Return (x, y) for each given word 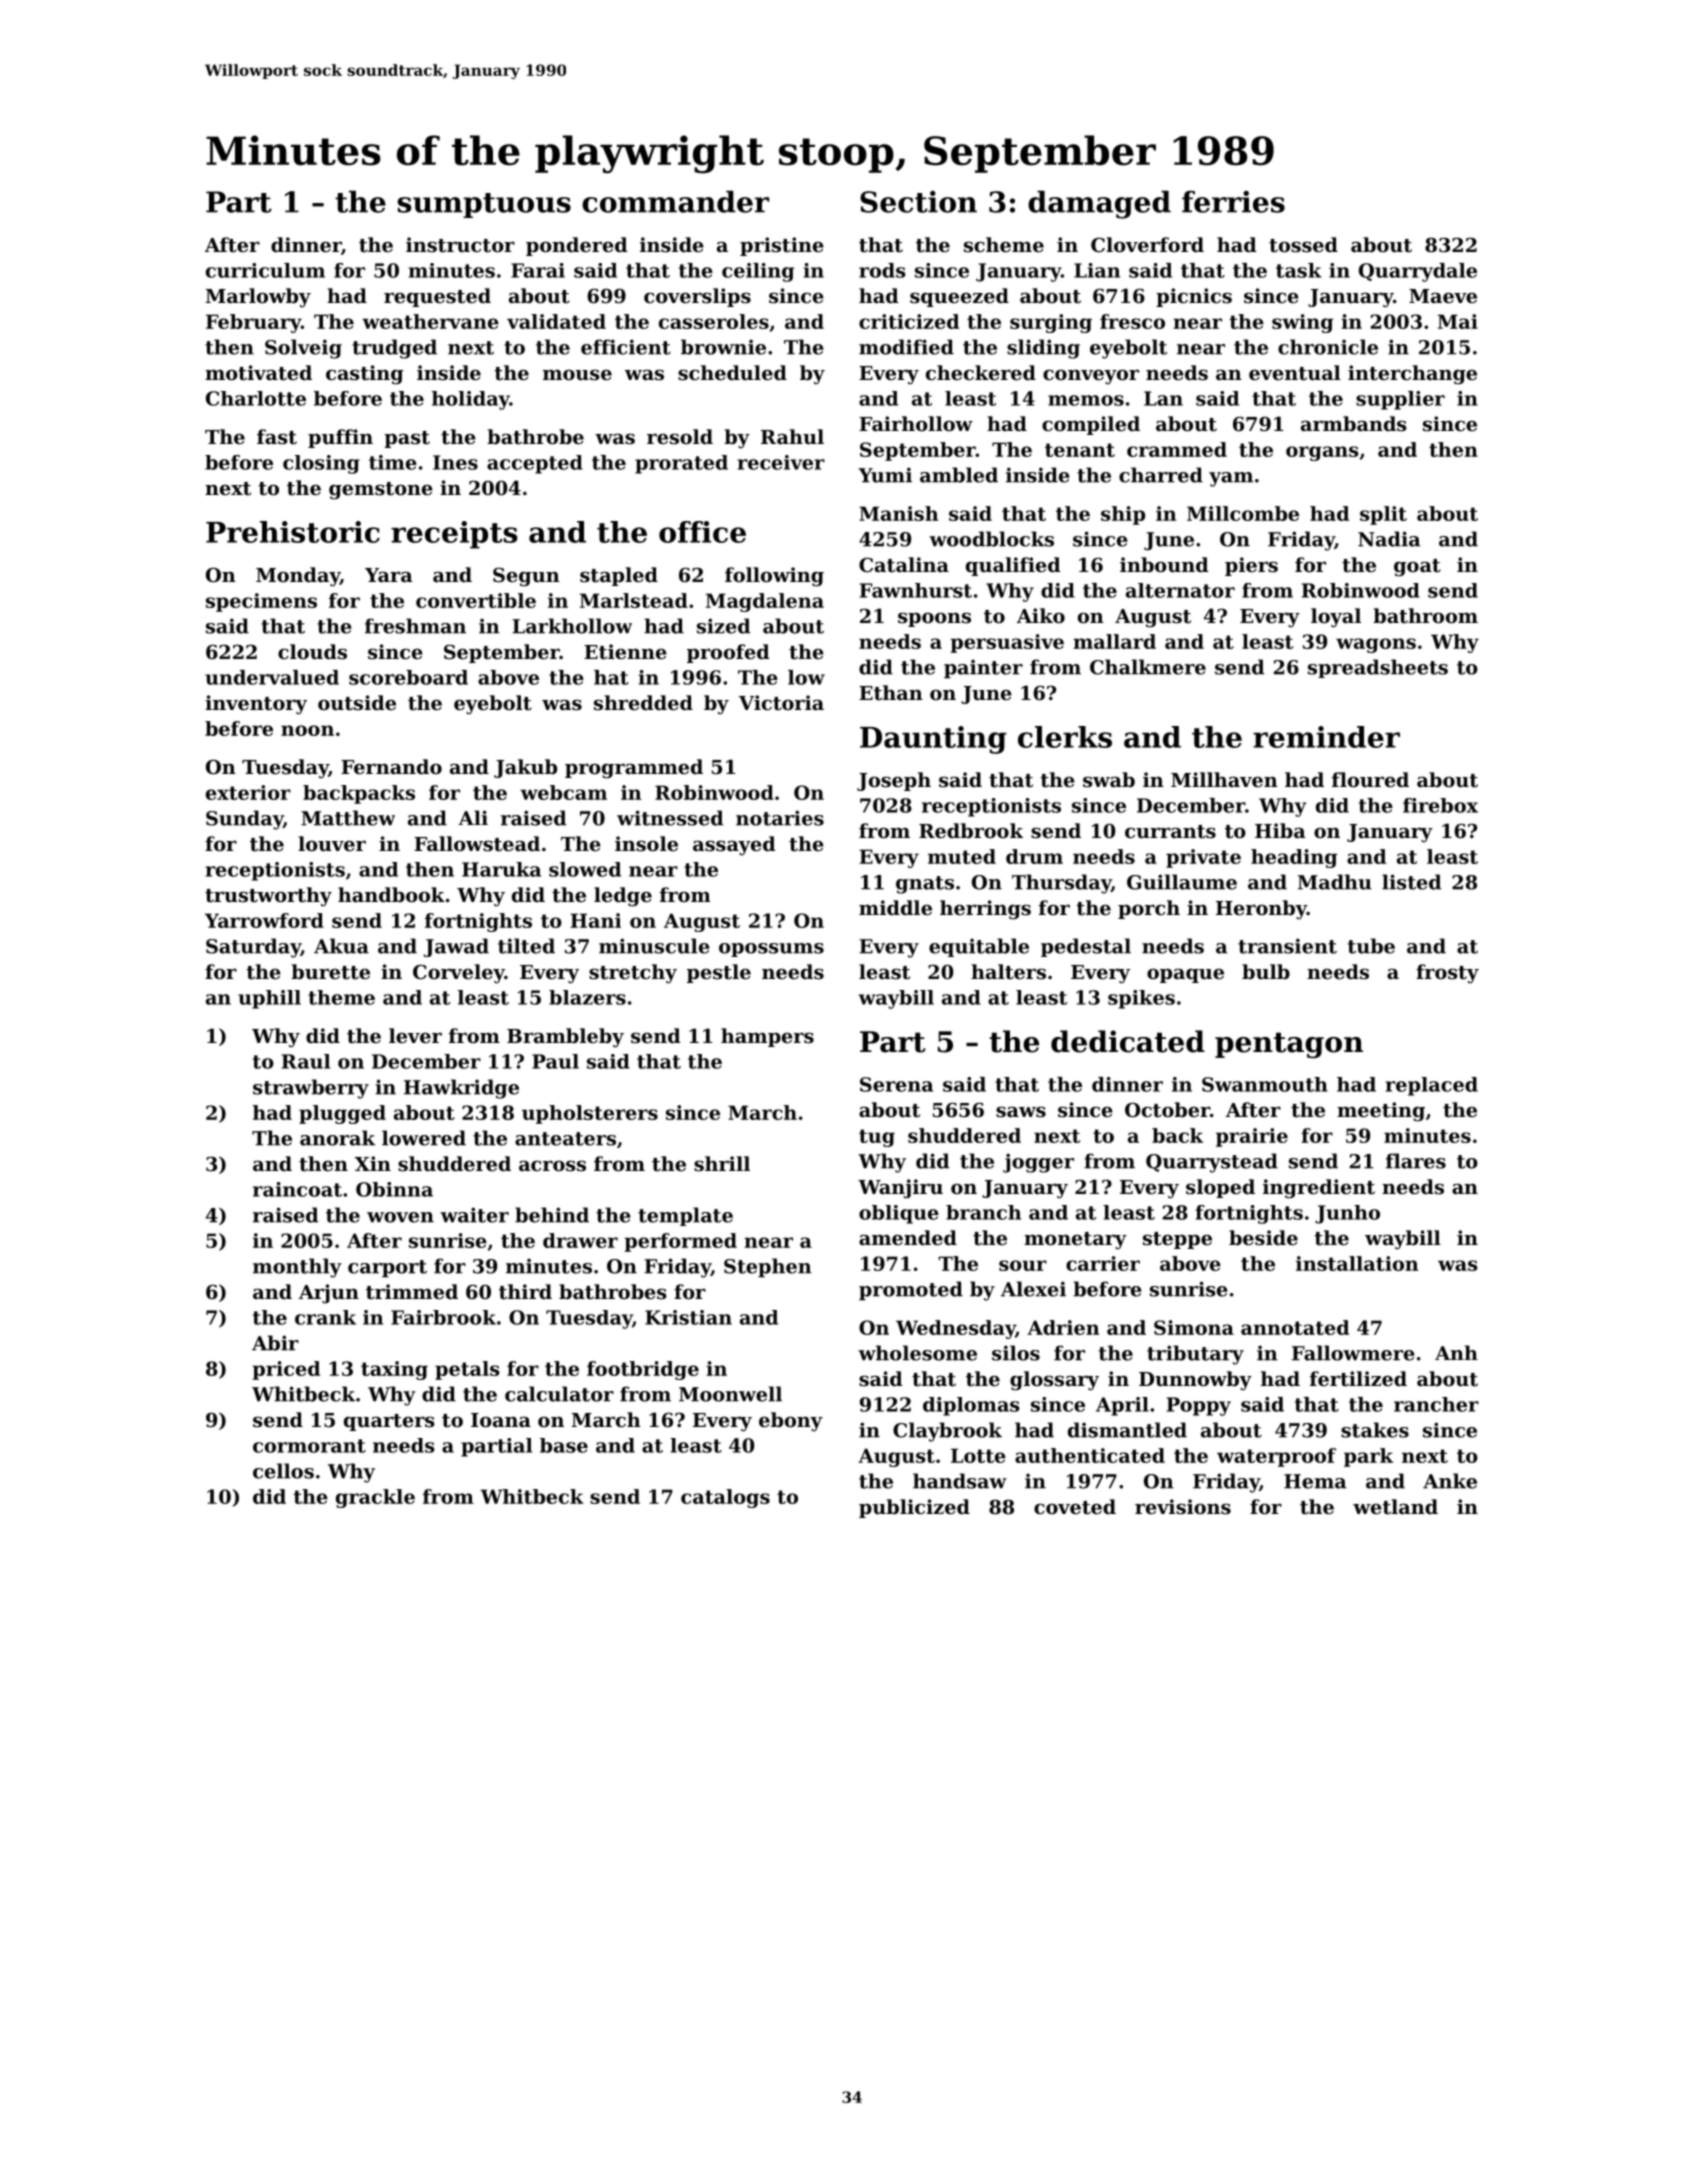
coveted (1075, 1507)
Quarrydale (1418, 272)
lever (415, 1035)
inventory (256, 705)
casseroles (714, 321)
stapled (619, 576)
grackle (375, 1498)
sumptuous (484, 205)
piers (1251, 566)
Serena (896, 1084)
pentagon (1289, 1045)
